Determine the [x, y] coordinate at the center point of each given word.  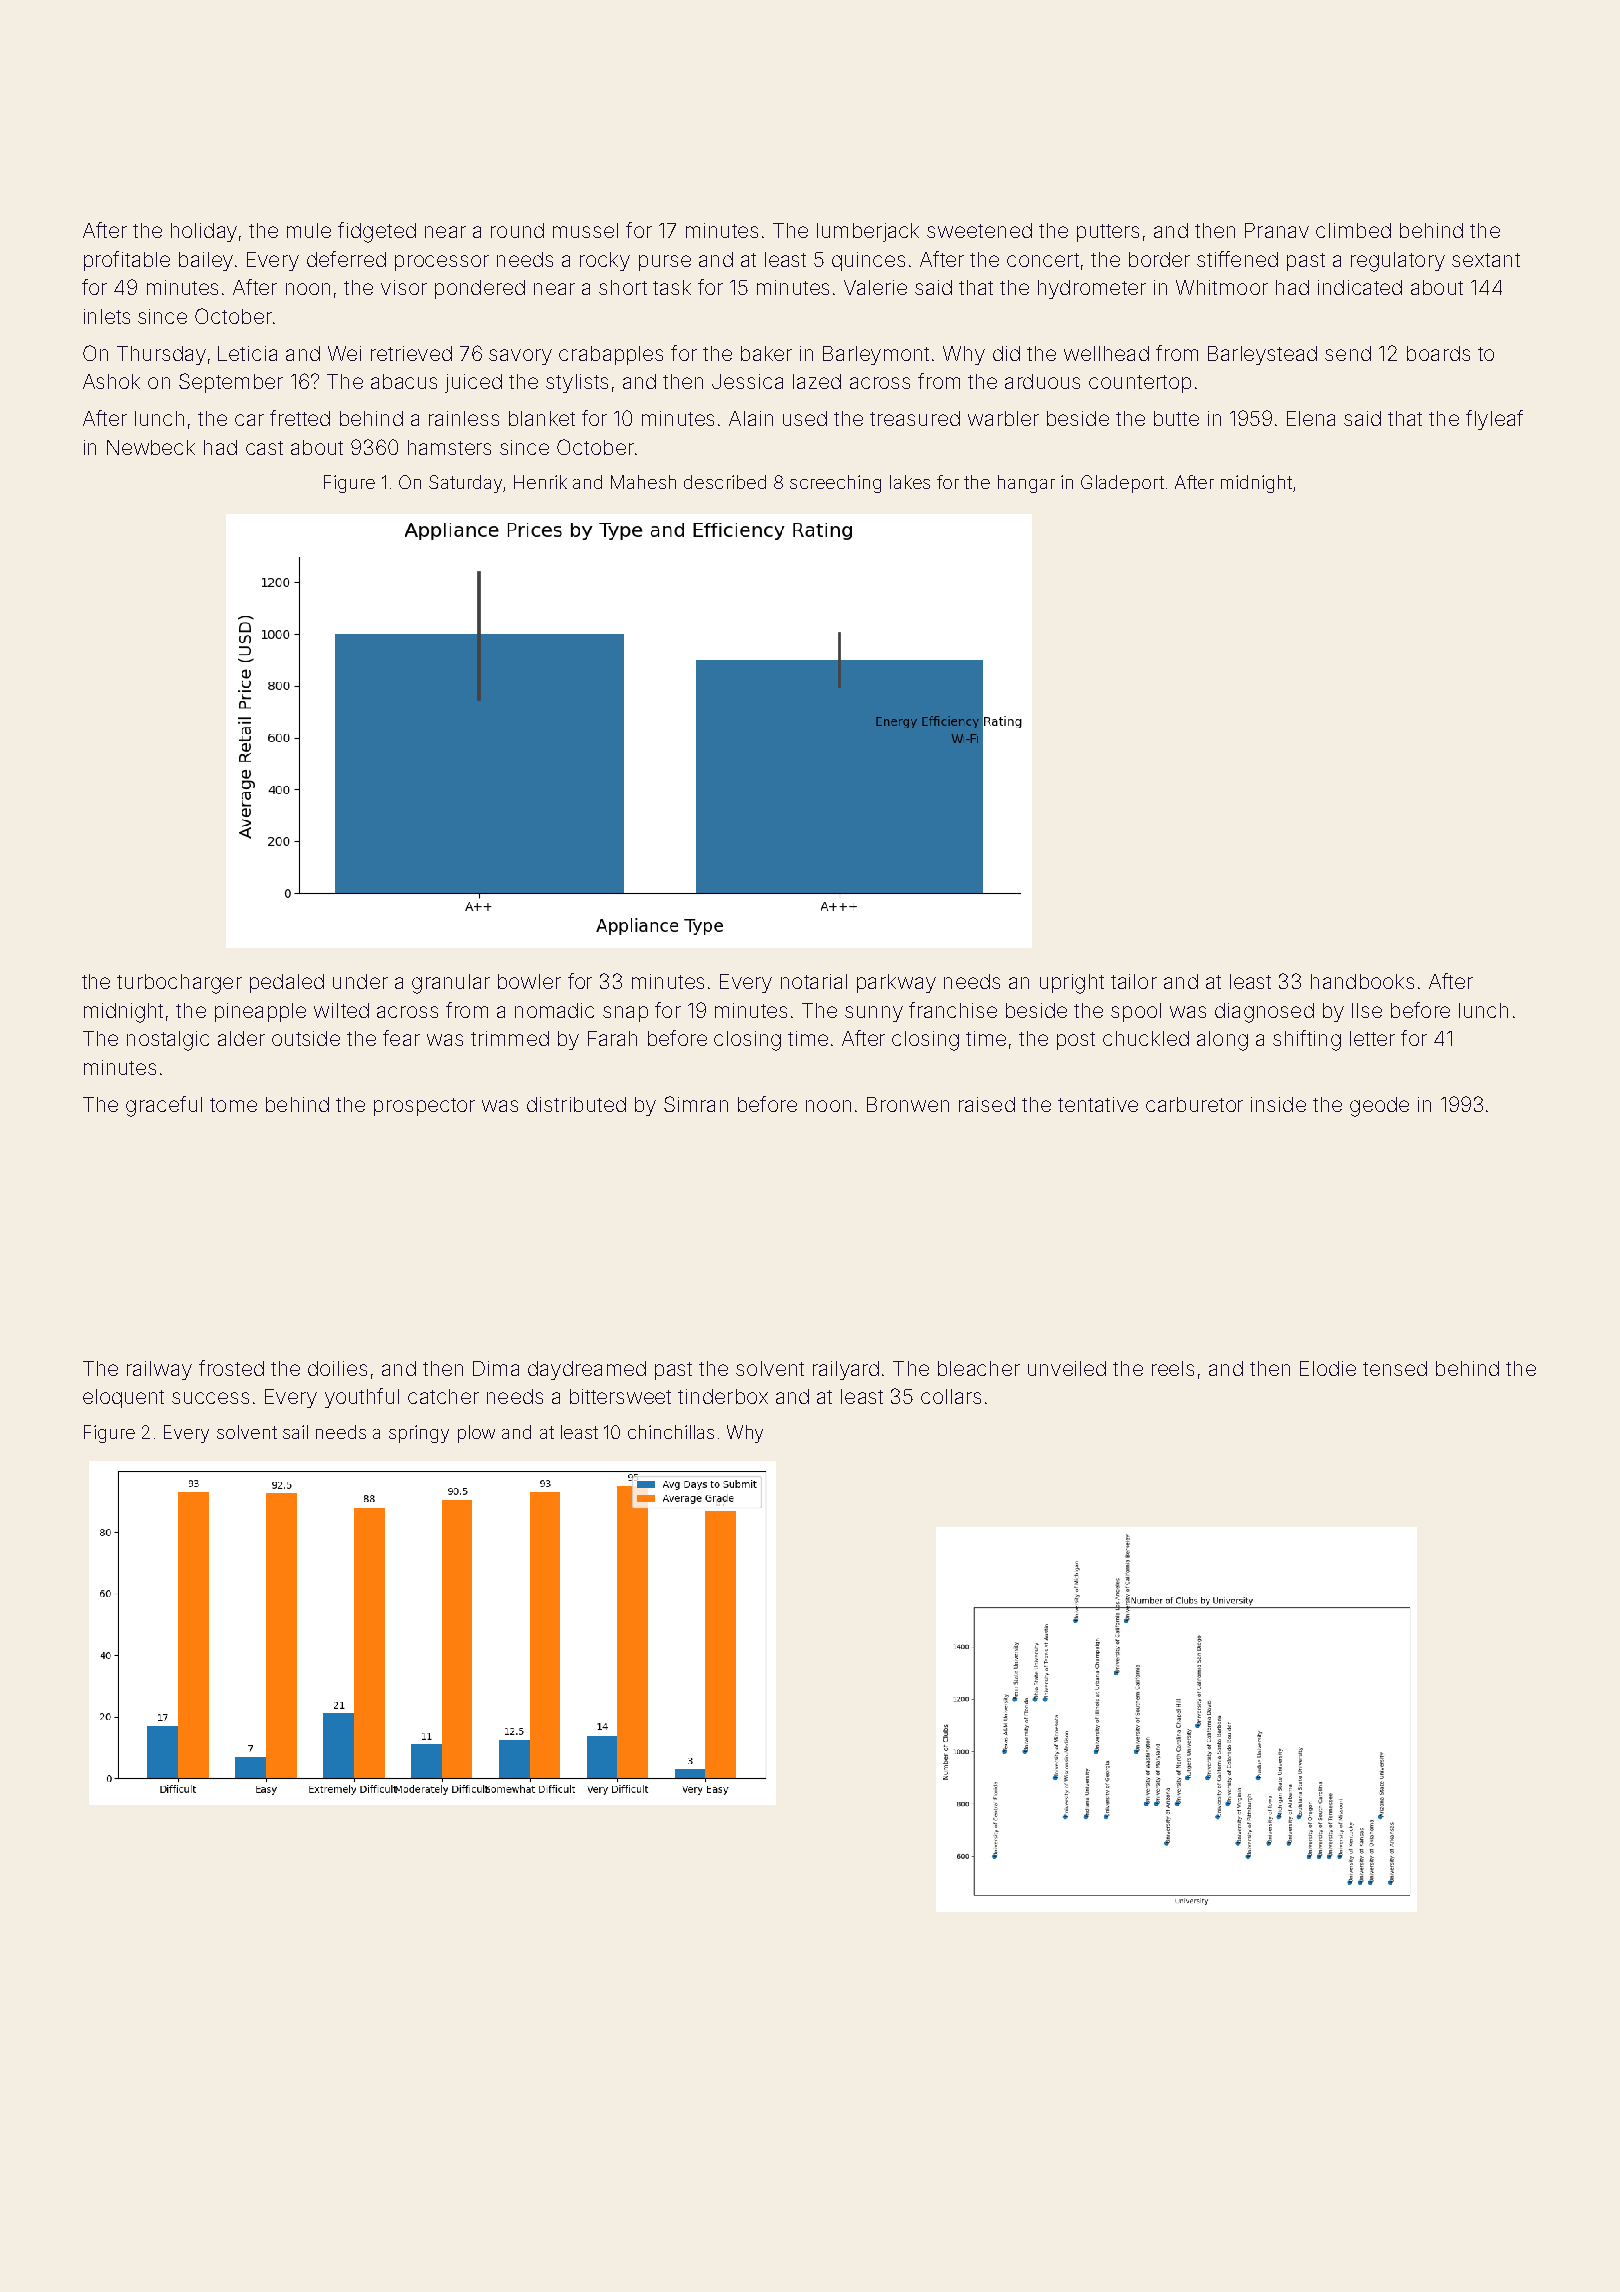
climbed [1353, 230]
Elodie [1328, 1368]
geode [1379, 1107]
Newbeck [151, 447]
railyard [846, 1370]
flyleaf [1494, 420]
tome [233, 1105]
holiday [204, 232]
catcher [443, 1396]
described [725, 482]
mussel [585, 230]
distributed [576, 1104]
